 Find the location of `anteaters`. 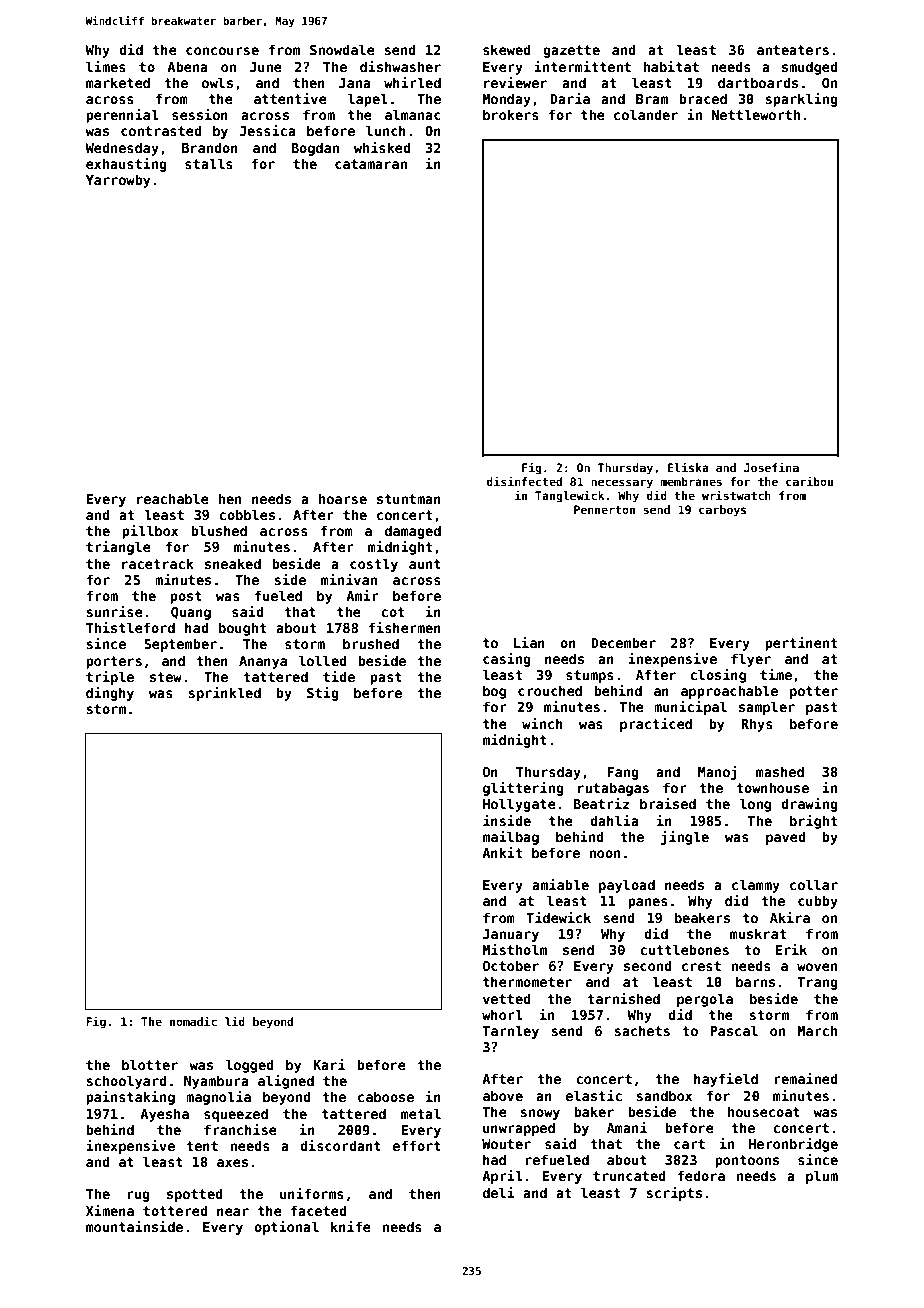

anteaters is located at coordinates (793, 50).
